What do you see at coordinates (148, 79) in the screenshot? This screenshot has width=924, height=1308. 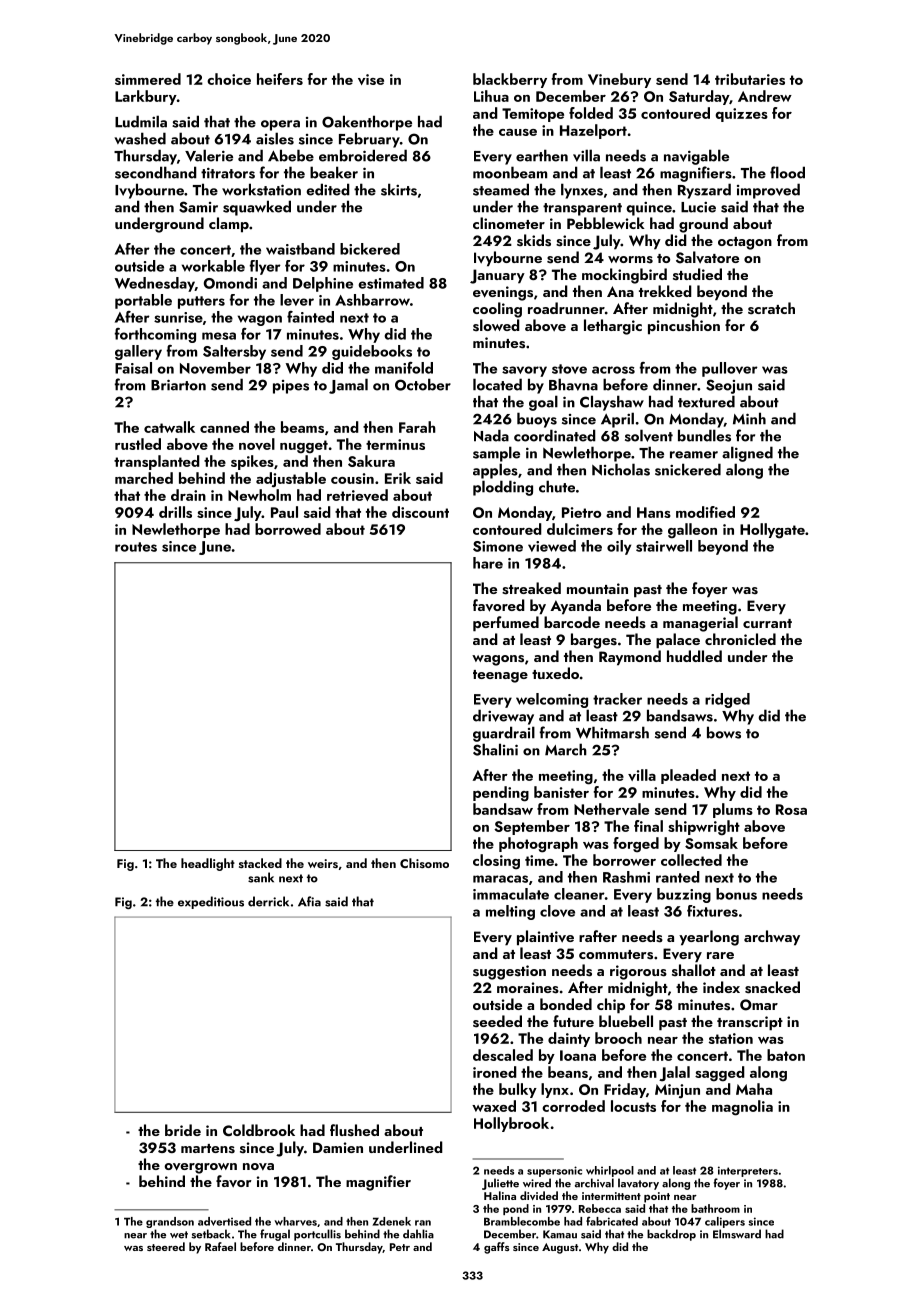 I see `simmered` at bounding box center [148, 79].
